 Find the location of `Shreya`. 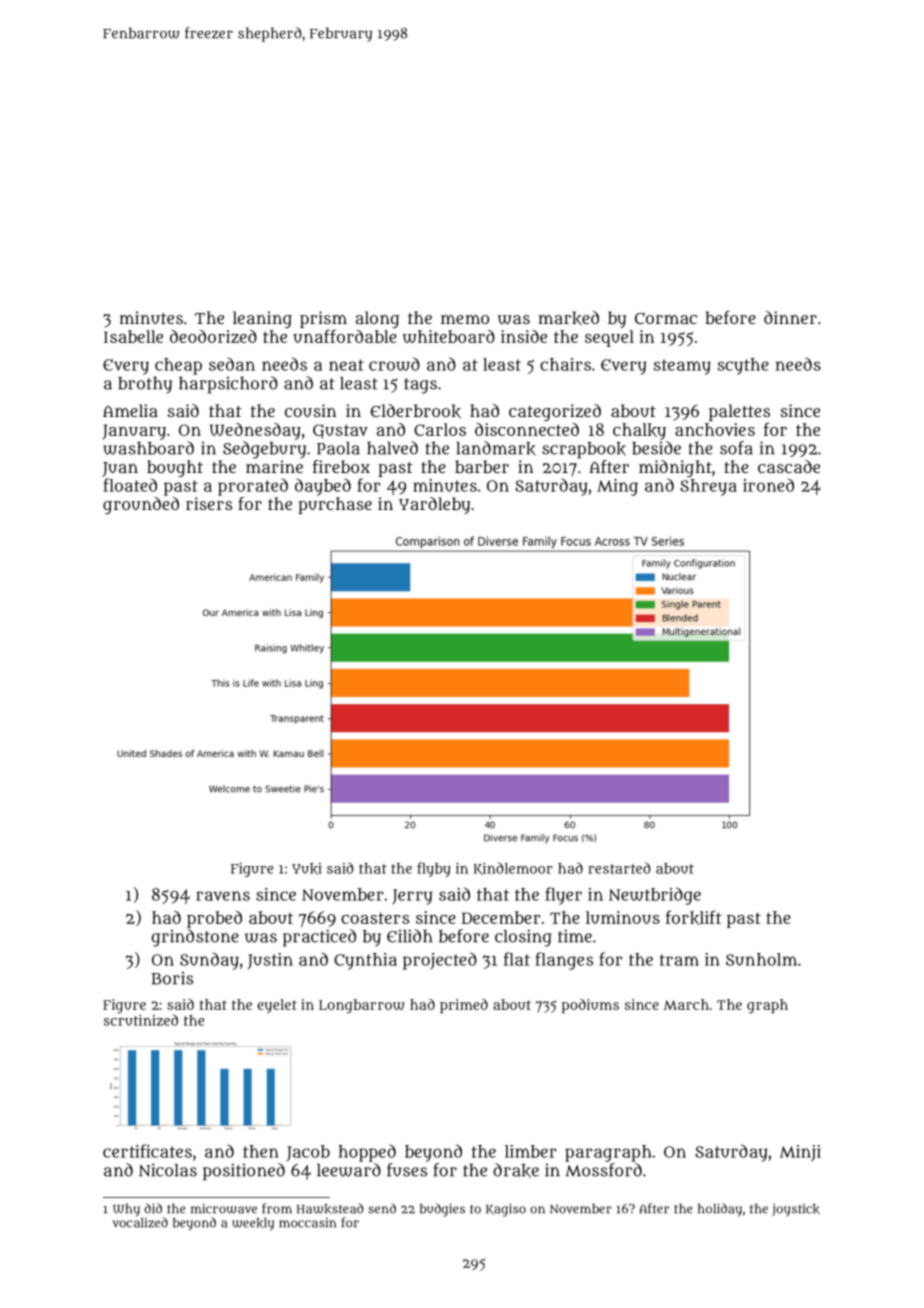

Shreya is located at coordinates (708, 487).
